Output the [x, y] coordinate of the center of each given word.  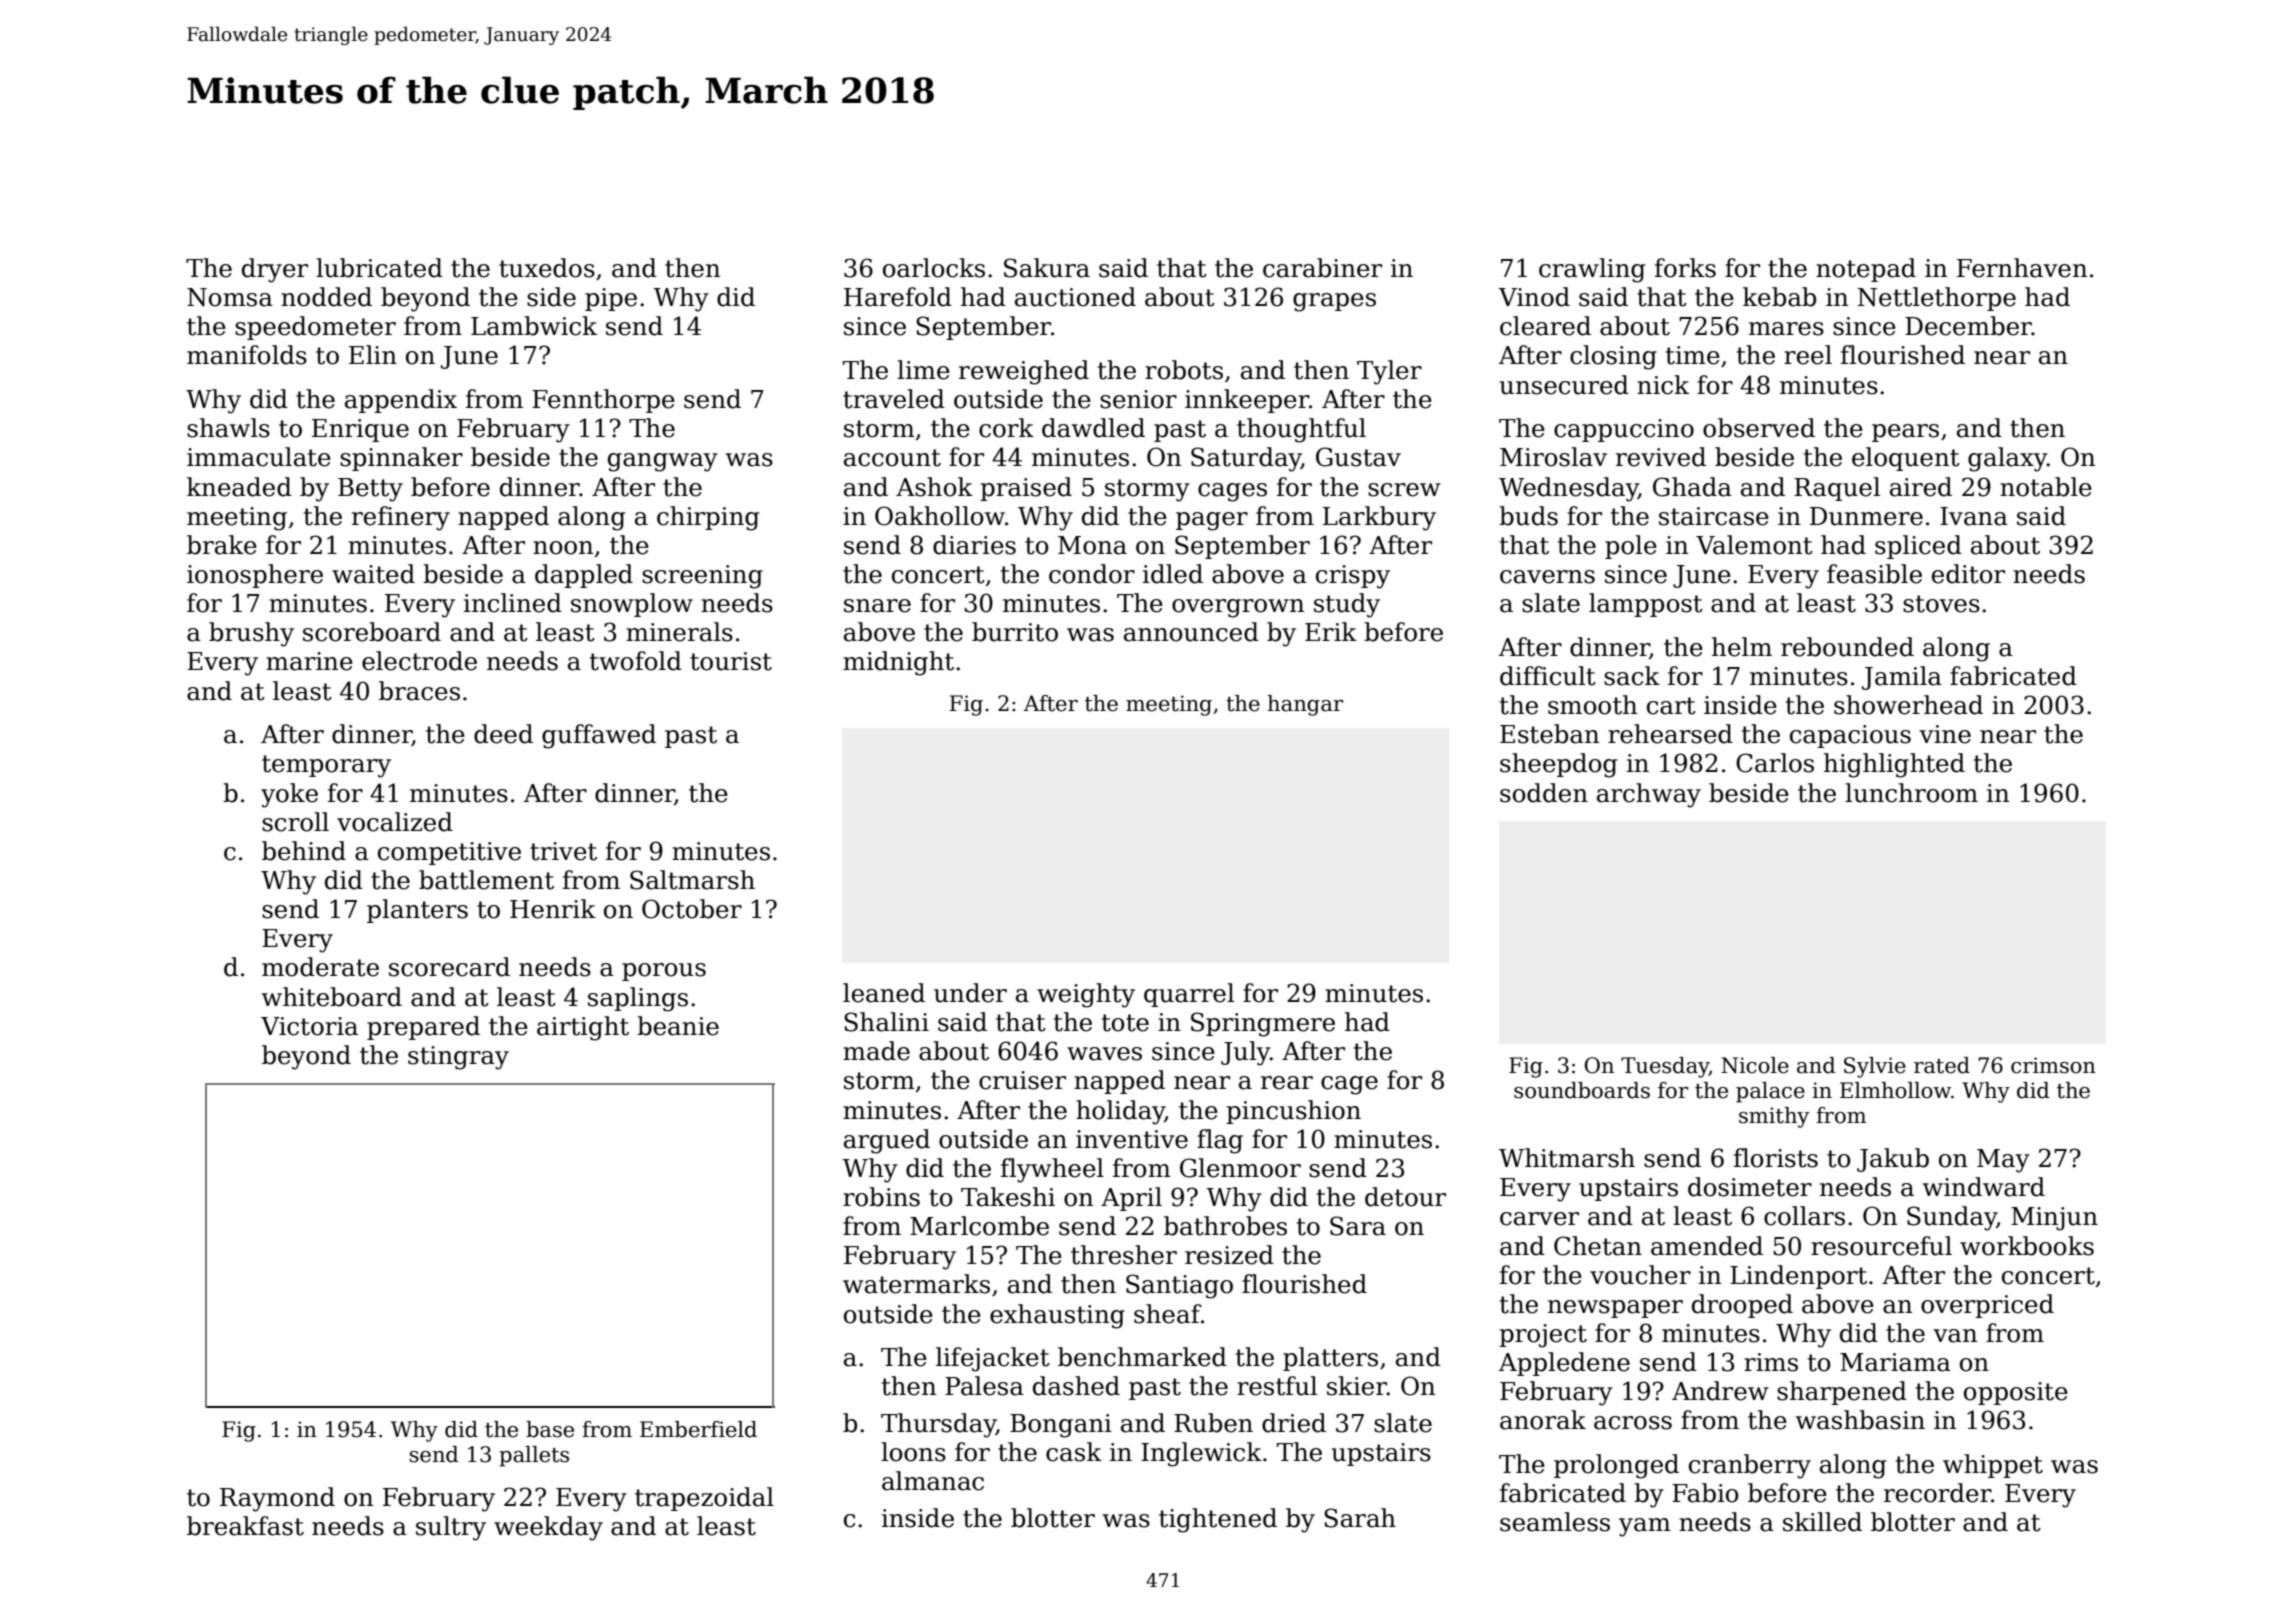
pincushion [1293, 1112]
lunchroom [1911, 793]
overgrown [1238, 608]
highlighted [1894, 765]
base [550, 1429]
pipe [611, 299]
